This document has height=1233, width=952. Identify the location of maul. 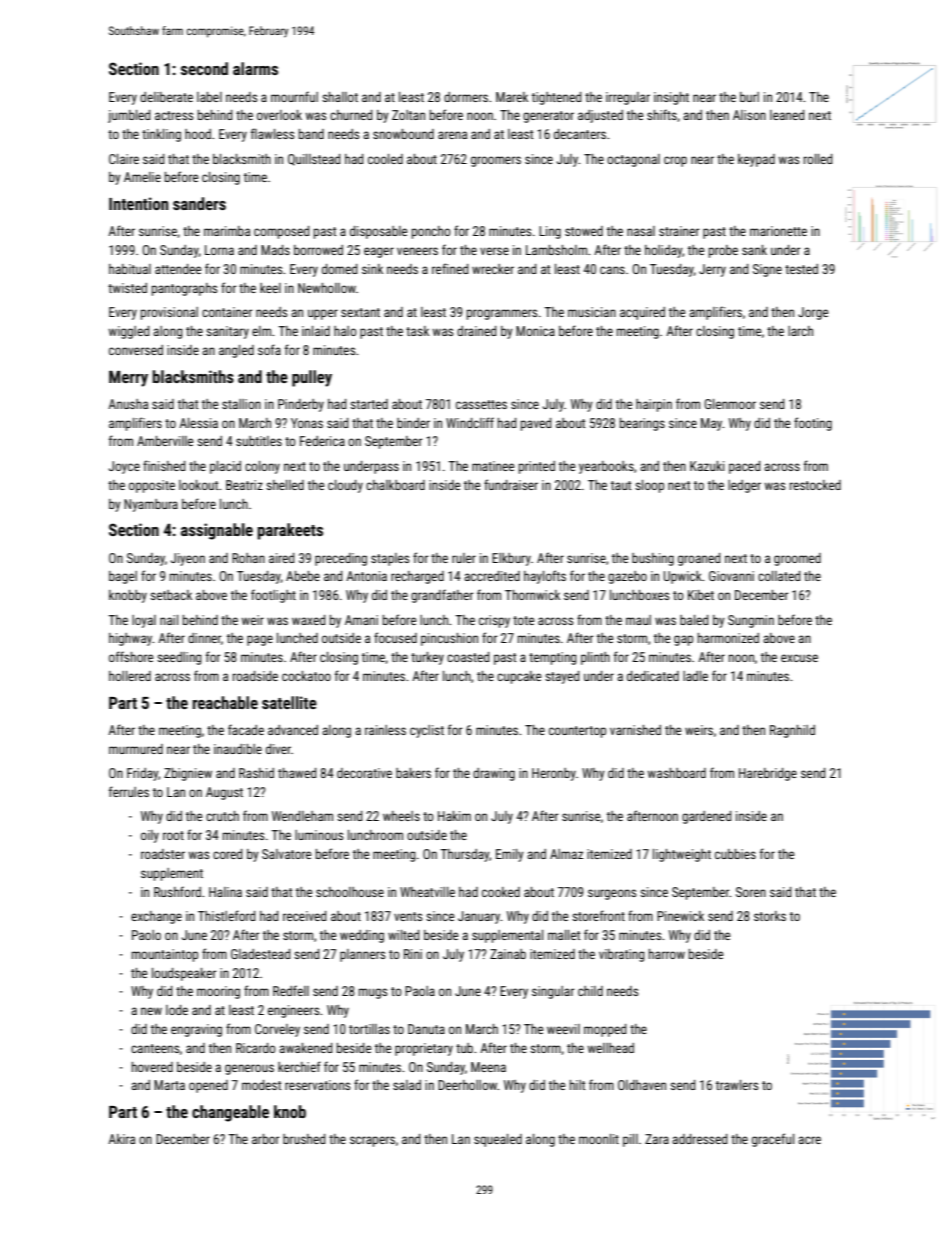
(638, 620).
